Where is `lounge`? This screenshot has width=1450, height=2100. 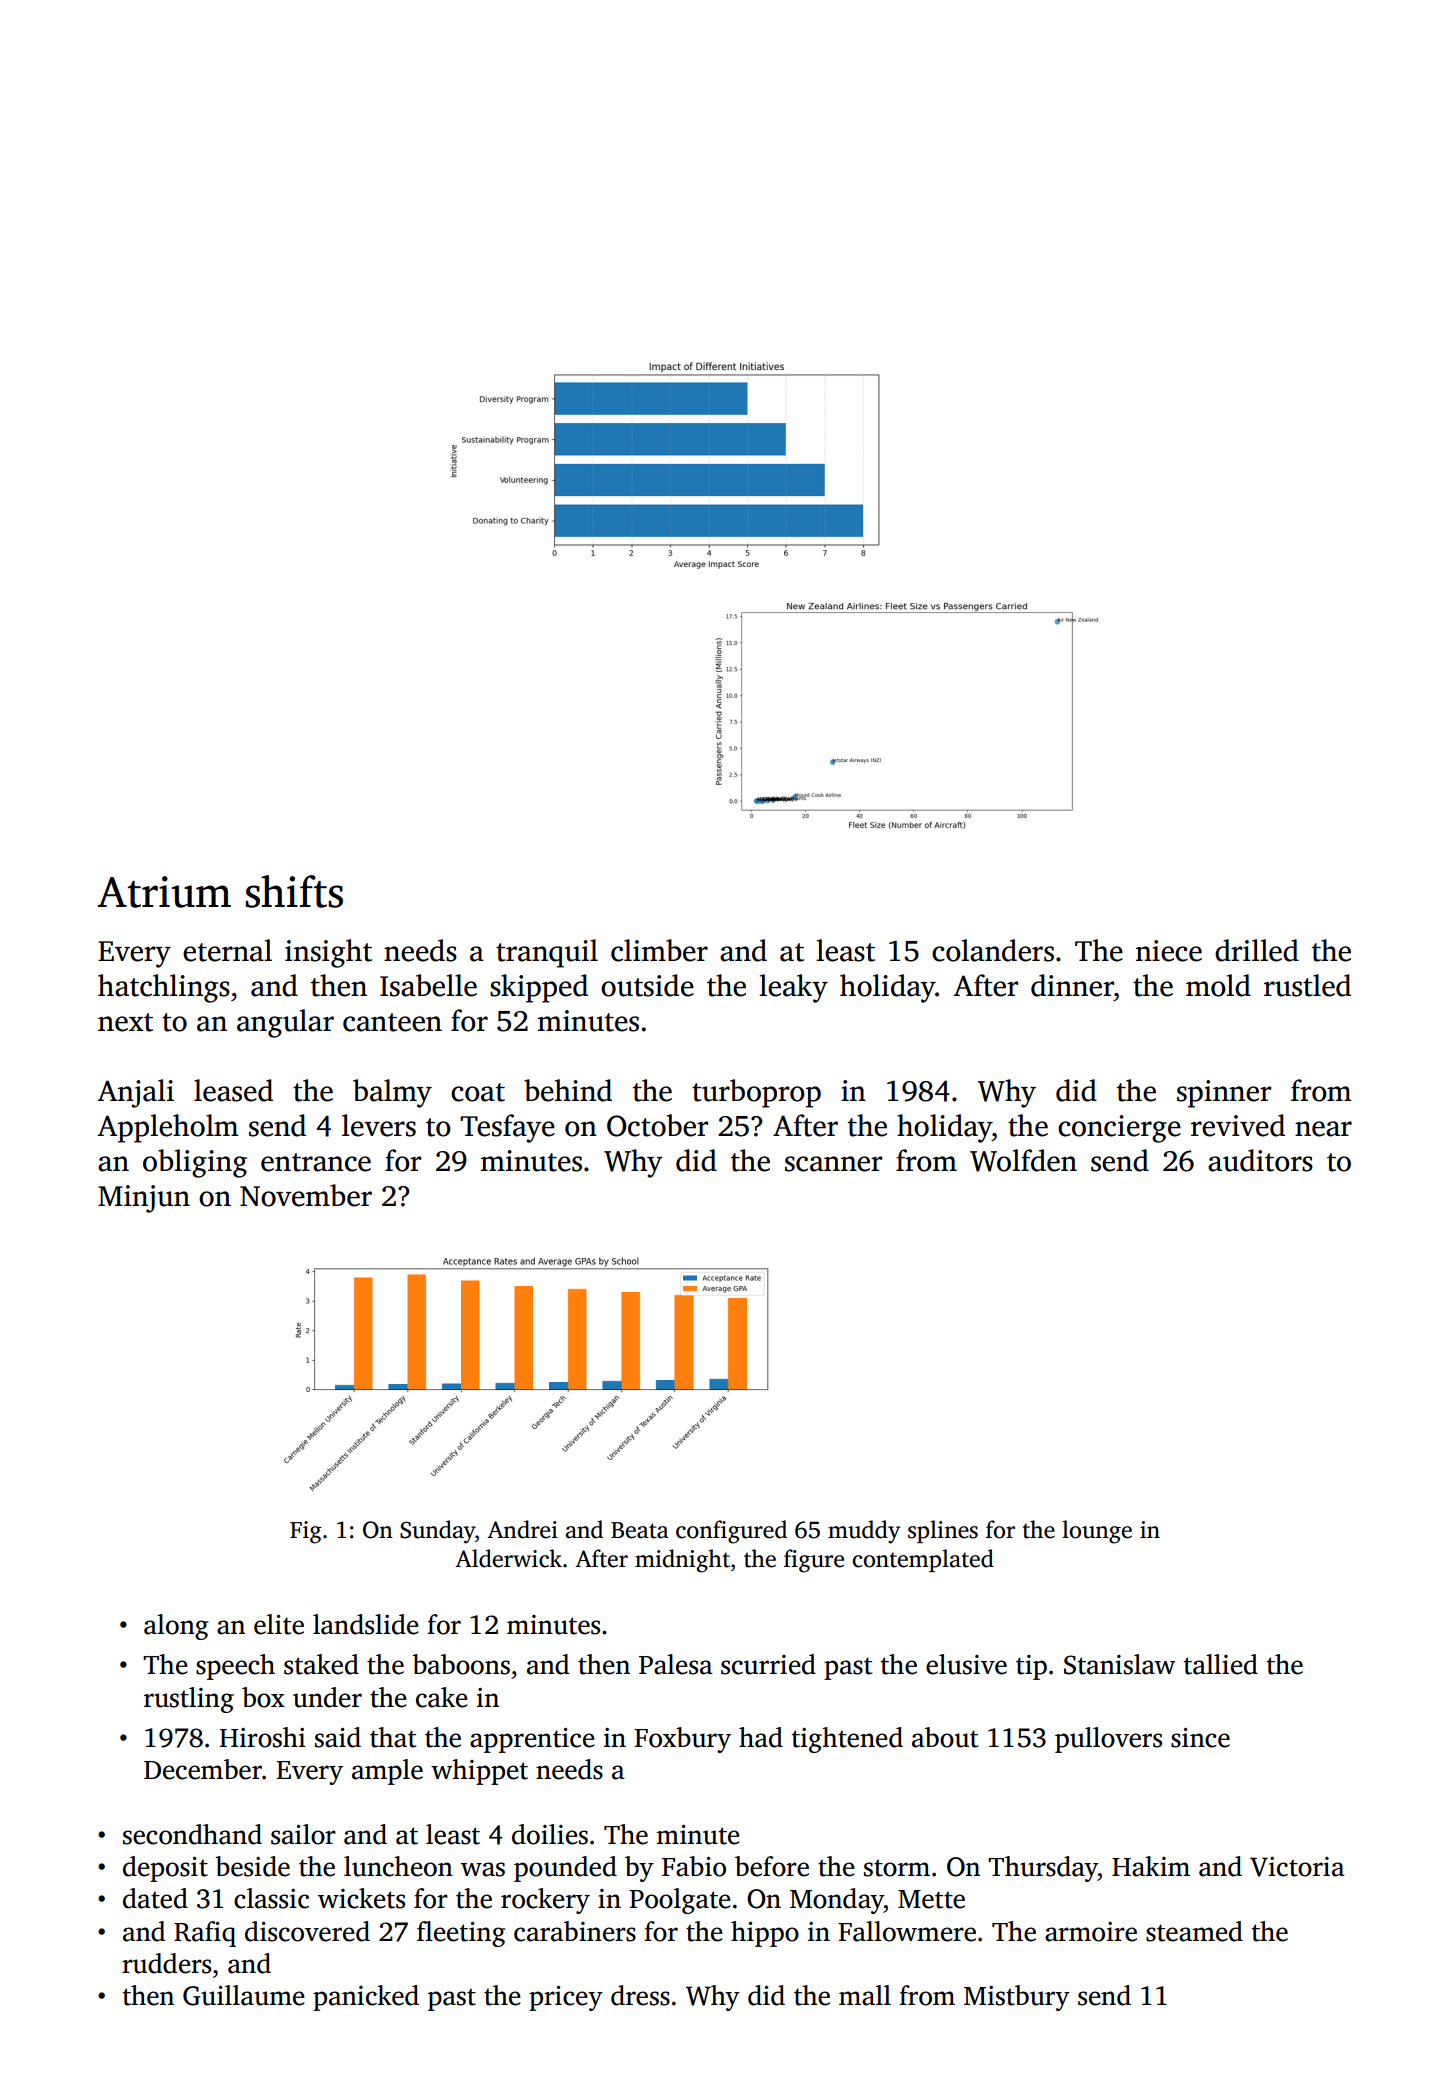 lounge is located at coordinates (1097, 1532).
